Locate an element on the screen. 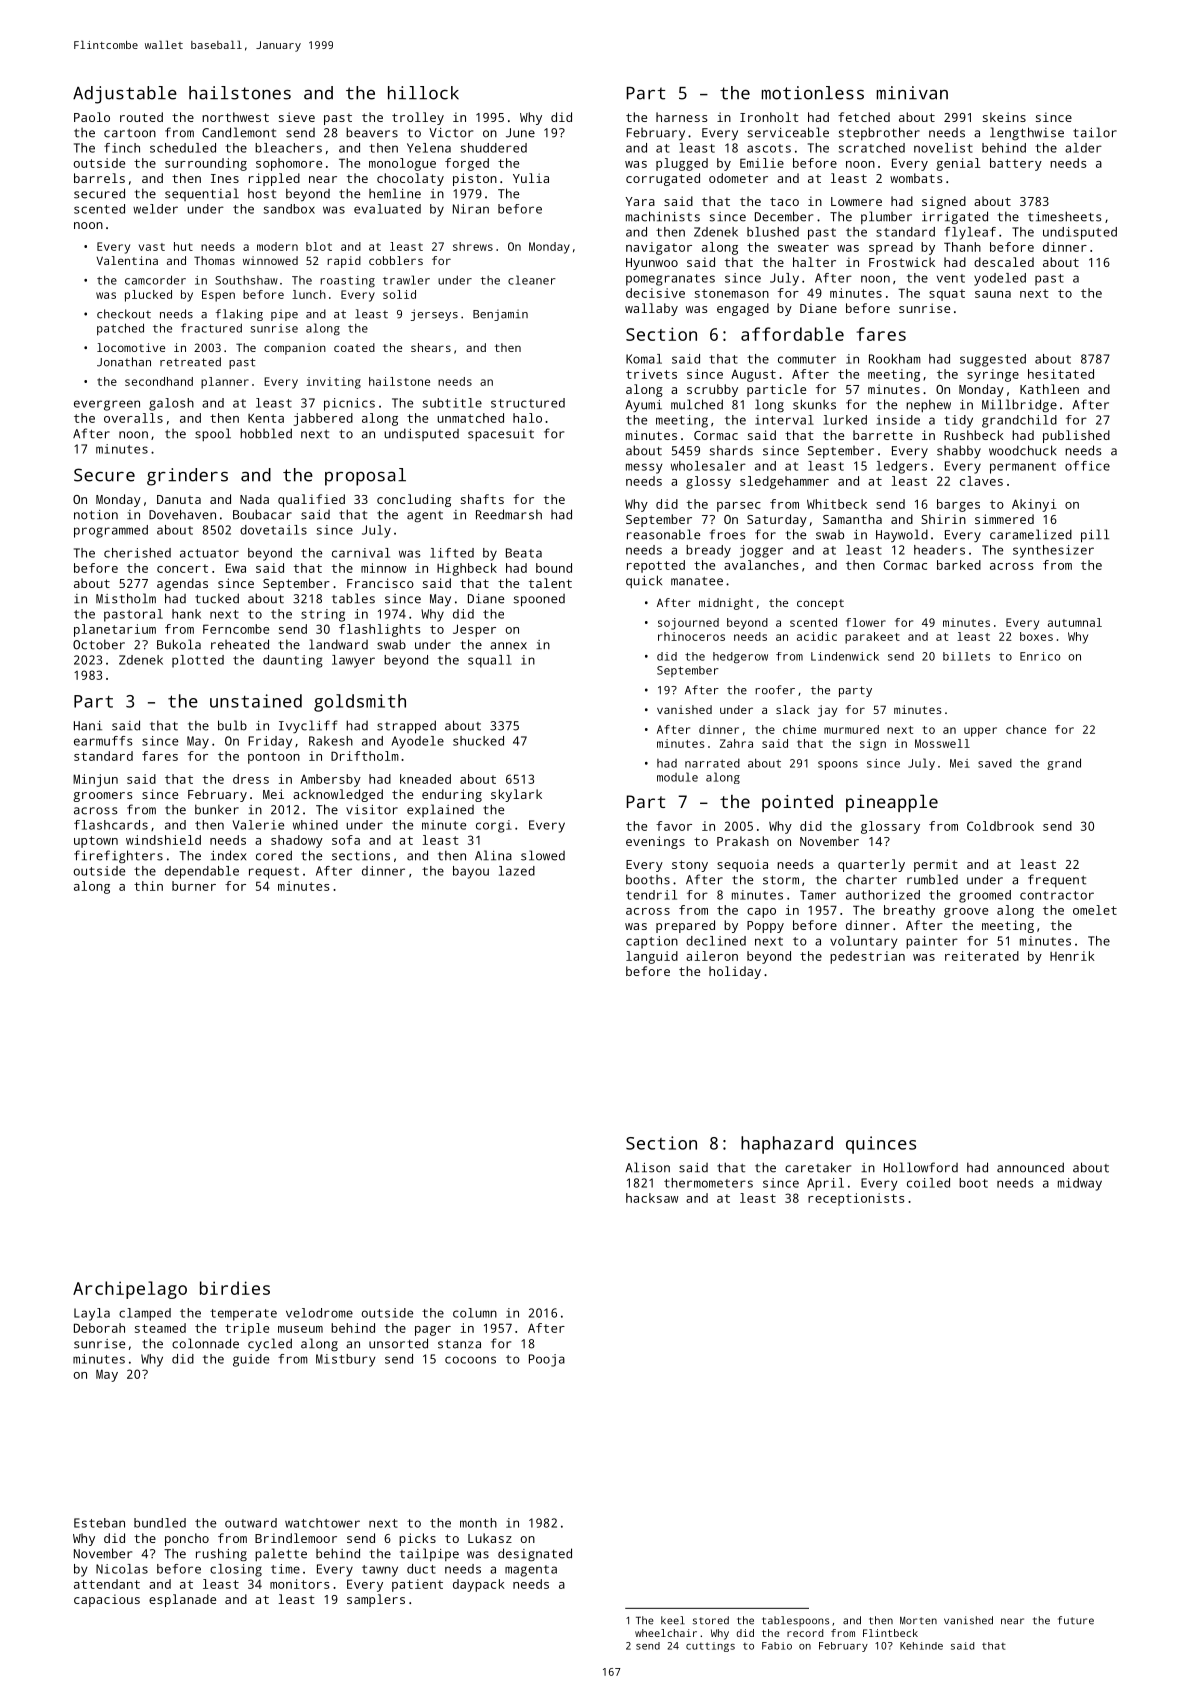 This screenshot has width=1203, height=1702. tailor is located at coordinates (1095, 132).
